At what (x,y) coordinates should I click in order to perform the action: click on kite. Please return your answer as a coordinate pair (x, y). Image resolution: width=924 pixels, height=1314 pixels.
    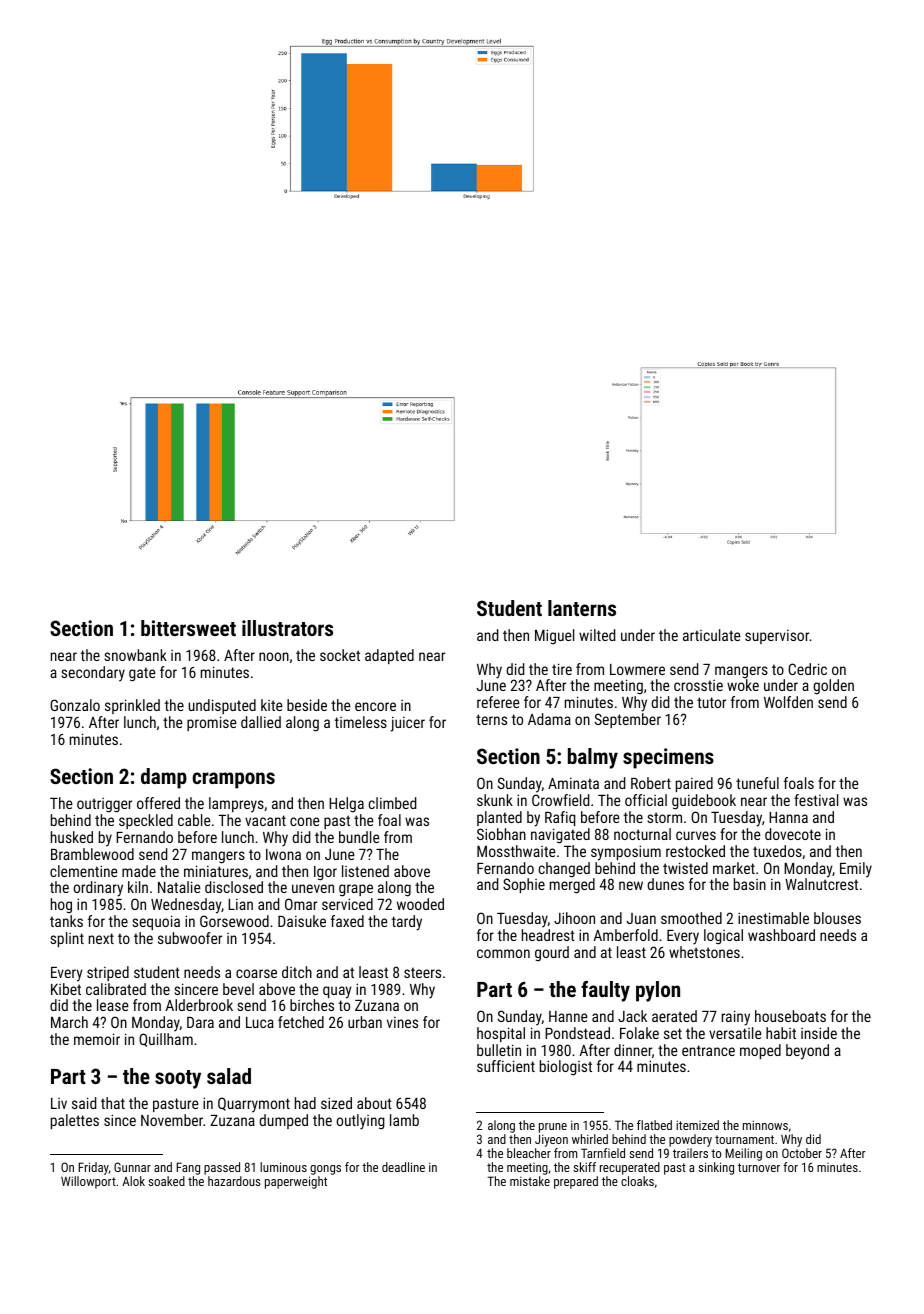
    Looking at the image, I should click on (272, 705).
